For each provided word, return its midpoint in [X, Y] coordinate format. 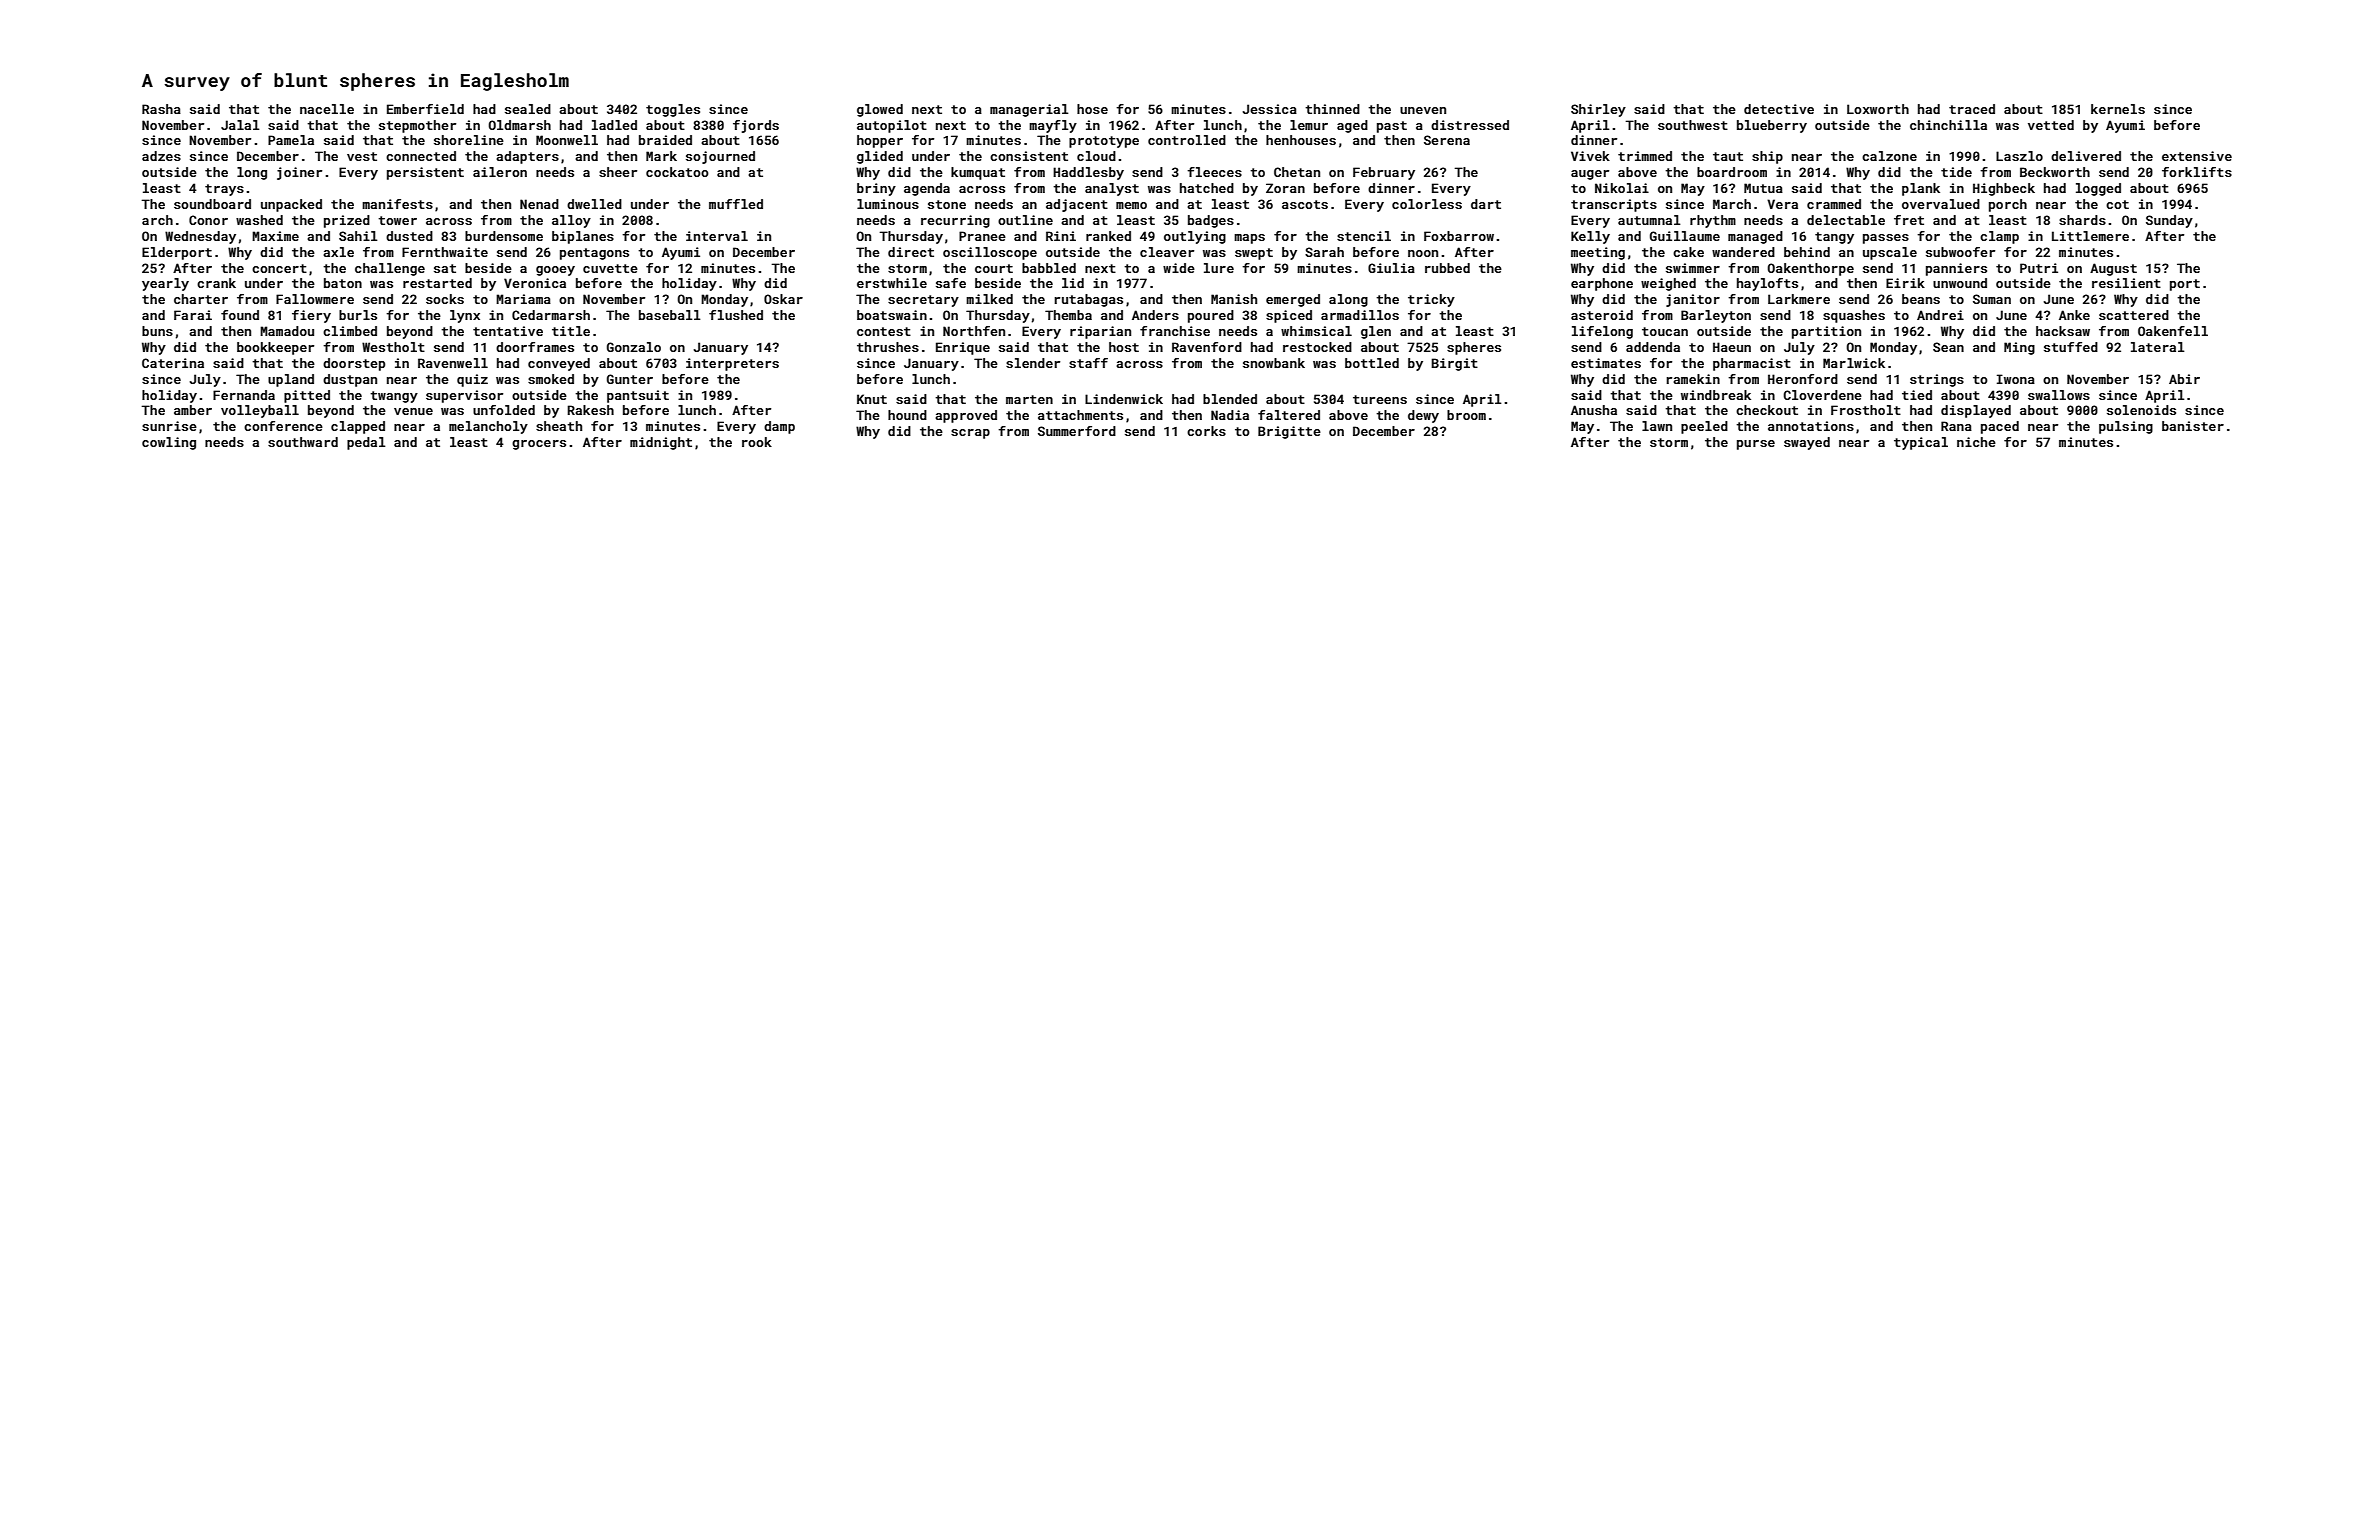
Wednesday [200, 237]
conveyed [559, 364]
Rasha [161, 109]
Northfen [974, 331]
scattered [2134, 315]
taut [1728, 156]
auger [1590, 175]
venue [413, 411]
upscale [1890, 253]
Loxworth [1878, 109]
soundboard [212, 204]
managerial [1029, 110]
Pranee [982, 236]
